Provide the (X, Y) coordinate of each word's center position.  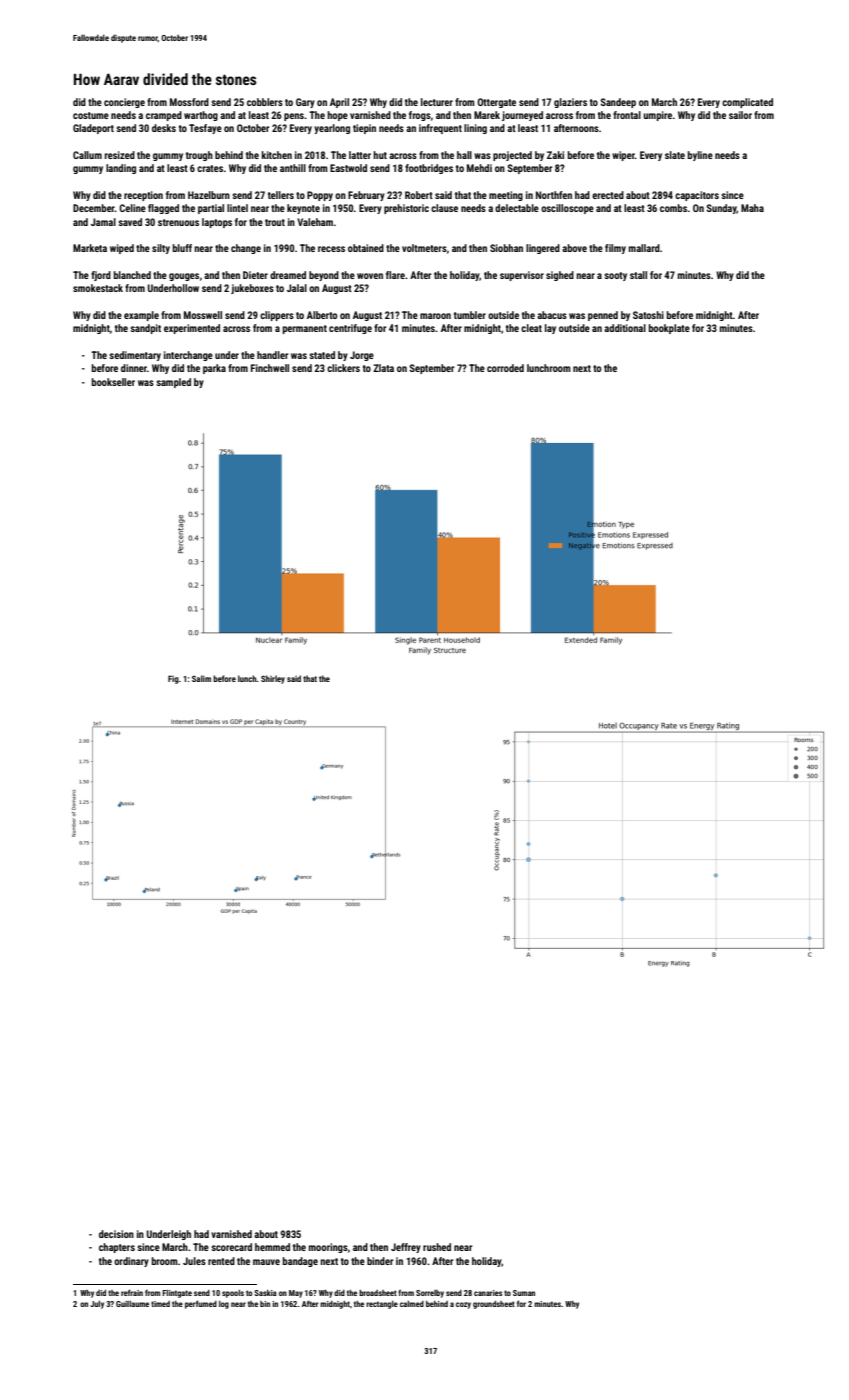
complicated (747, 103)
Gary (305, 103)
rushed (437, 1247)
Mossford (189, 102)
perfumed (201, 1304)
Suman (524, 1293)
